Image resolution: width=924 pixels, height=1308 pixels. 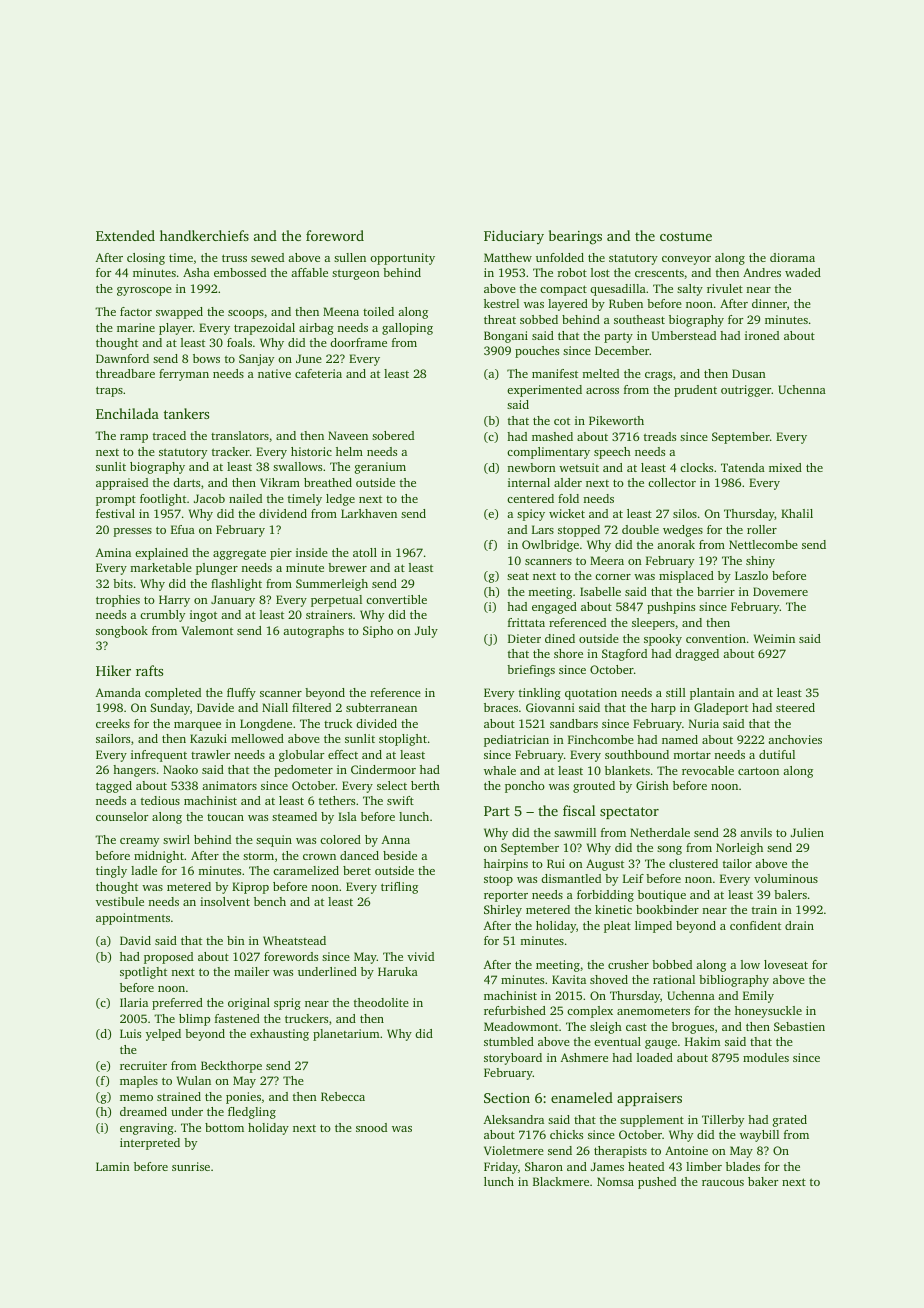 What do you see at coordinates (686, 236) in the screenshot?
I see `costume` at bounding box center [686, 236].
